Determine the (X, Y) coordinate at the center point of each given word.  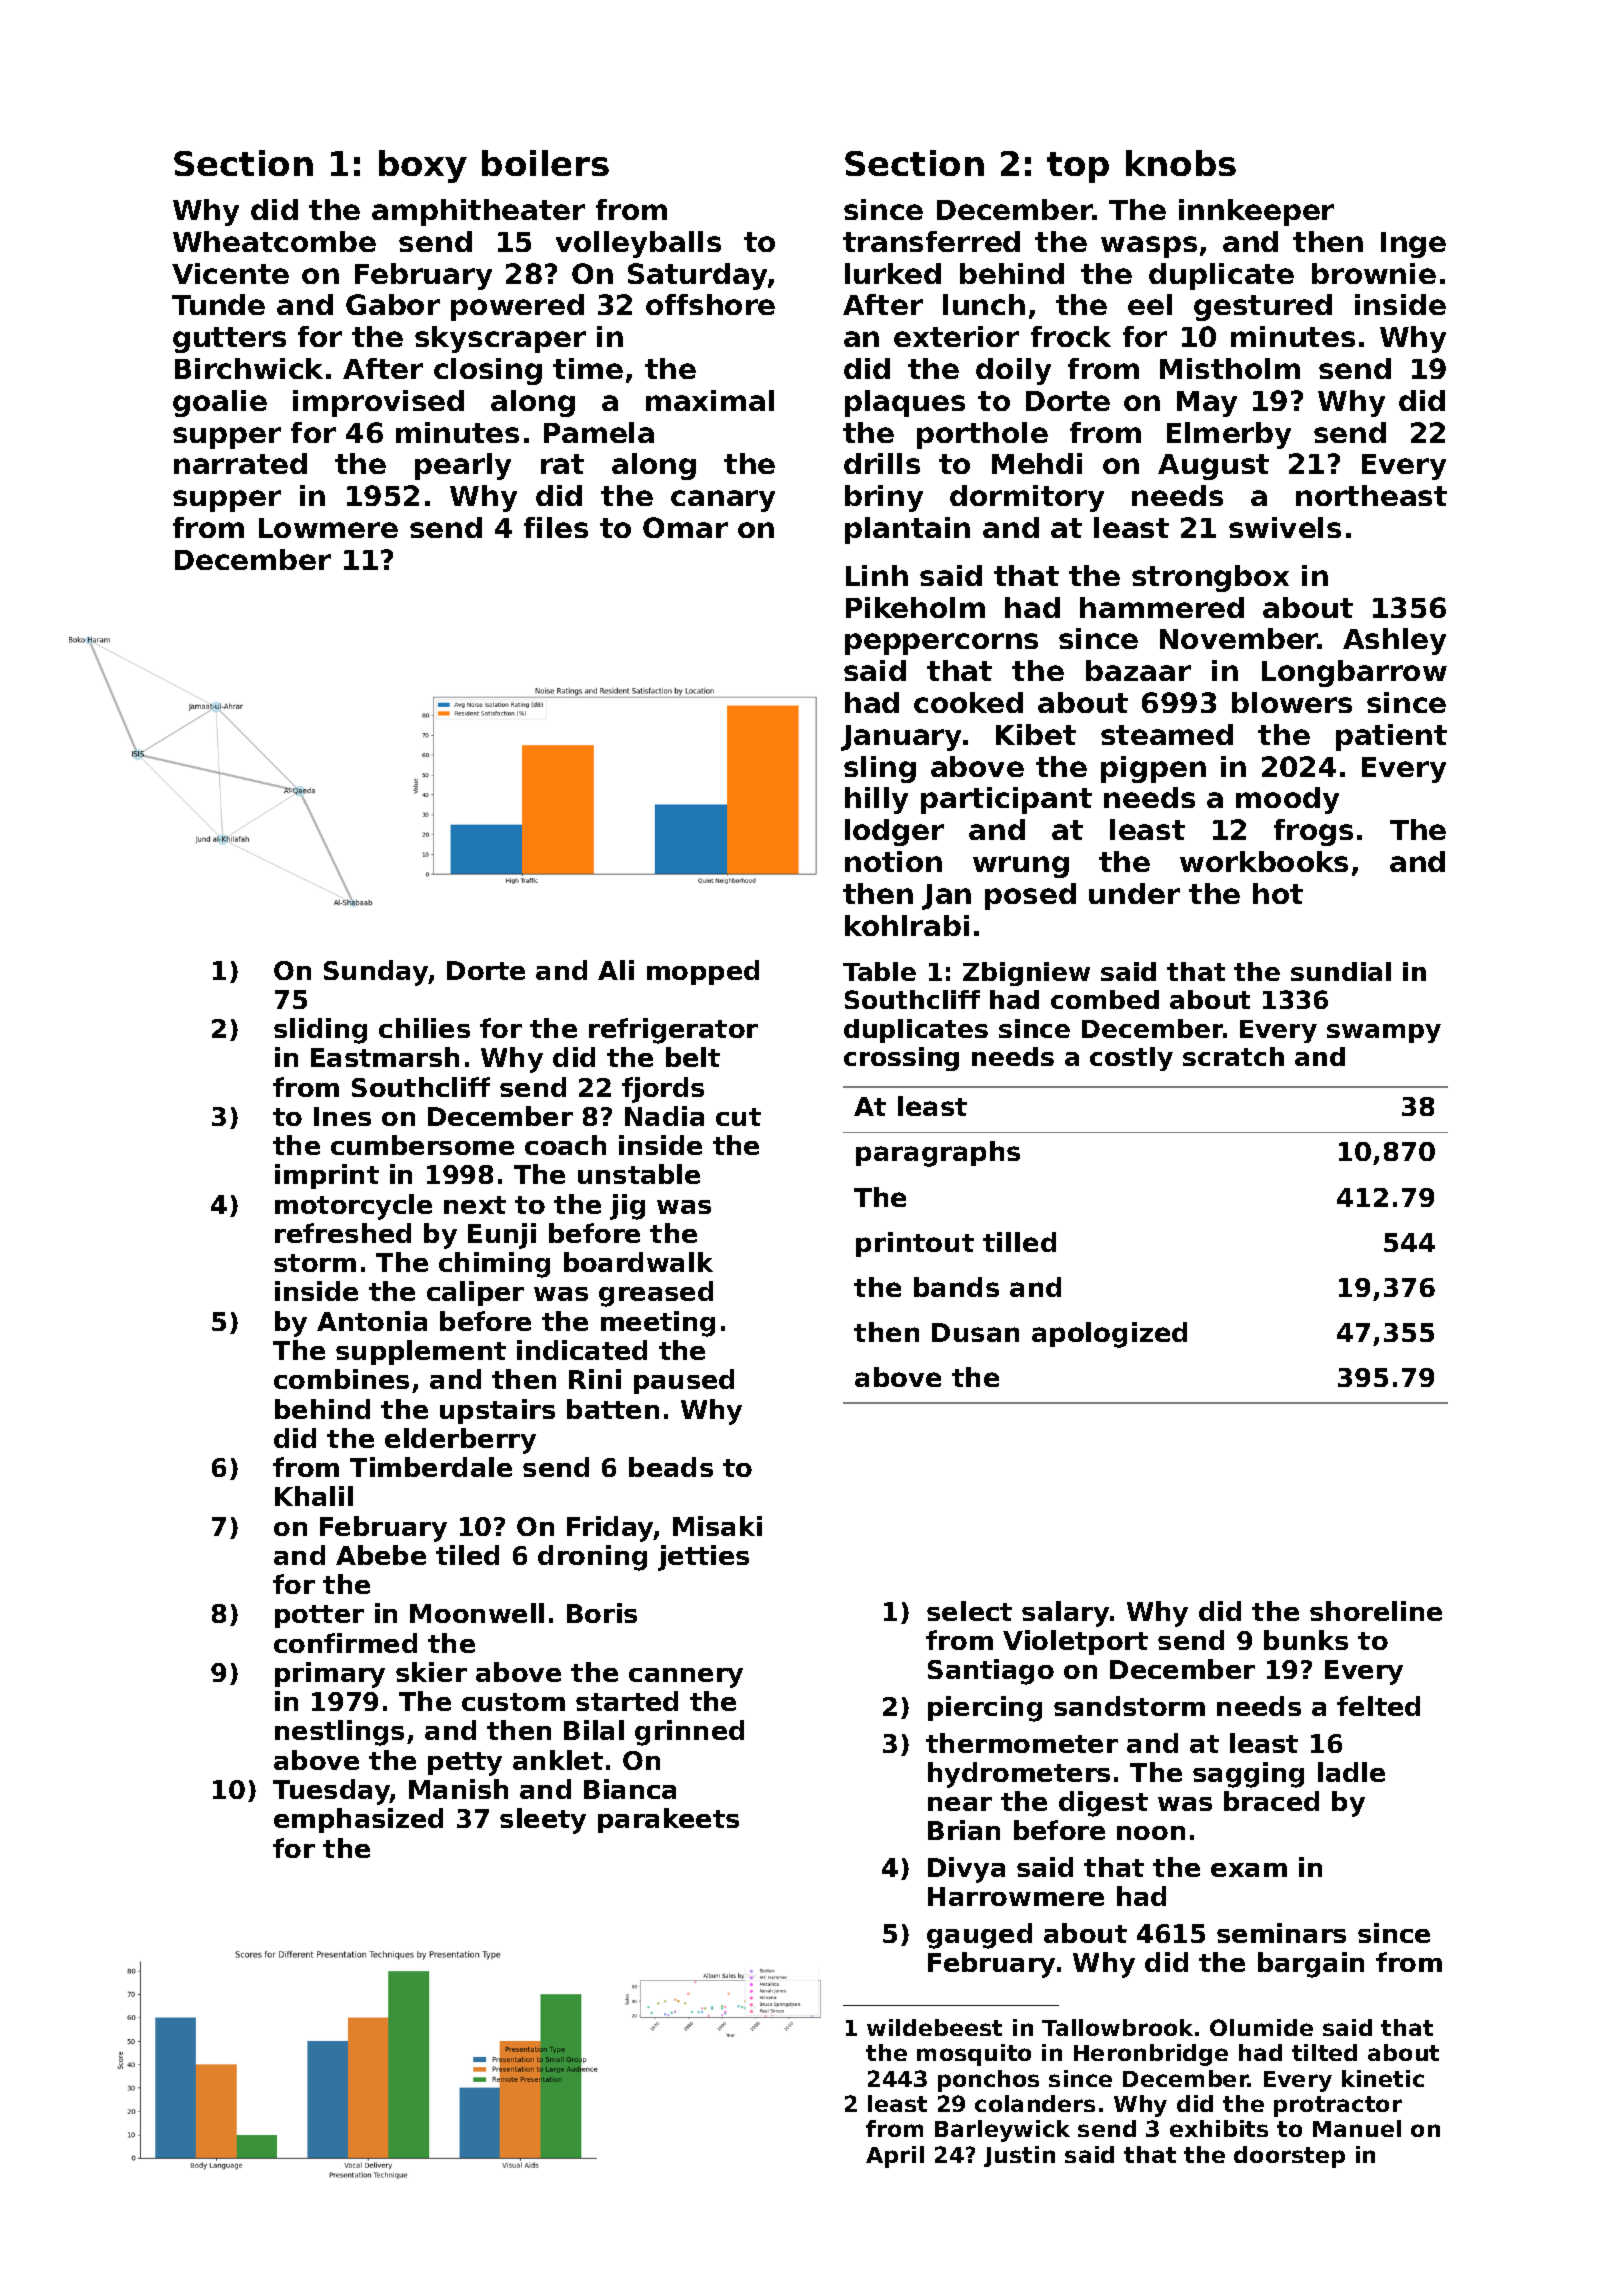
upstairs (497, 1411)
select (969, 1611)
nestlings (339, 1733)
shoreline (1376, 1611)
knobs (1181, 163)
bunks (1306, 1640)
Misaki (717, 1526)
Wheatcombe (274, 241)
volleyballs (638, 244)
